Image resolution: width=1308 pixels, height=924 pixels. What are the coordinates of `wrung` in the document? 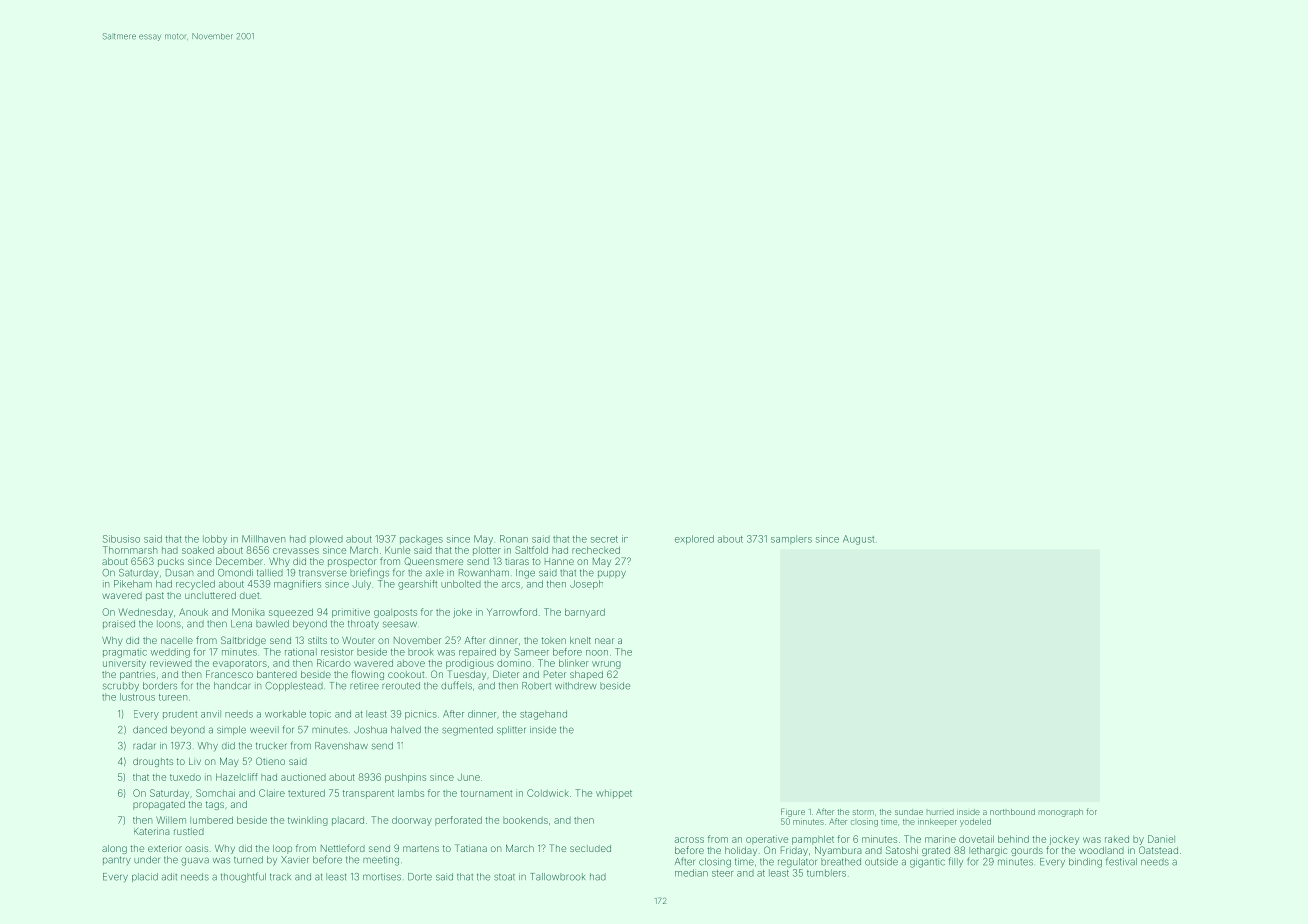 It's located at (606, 665).
